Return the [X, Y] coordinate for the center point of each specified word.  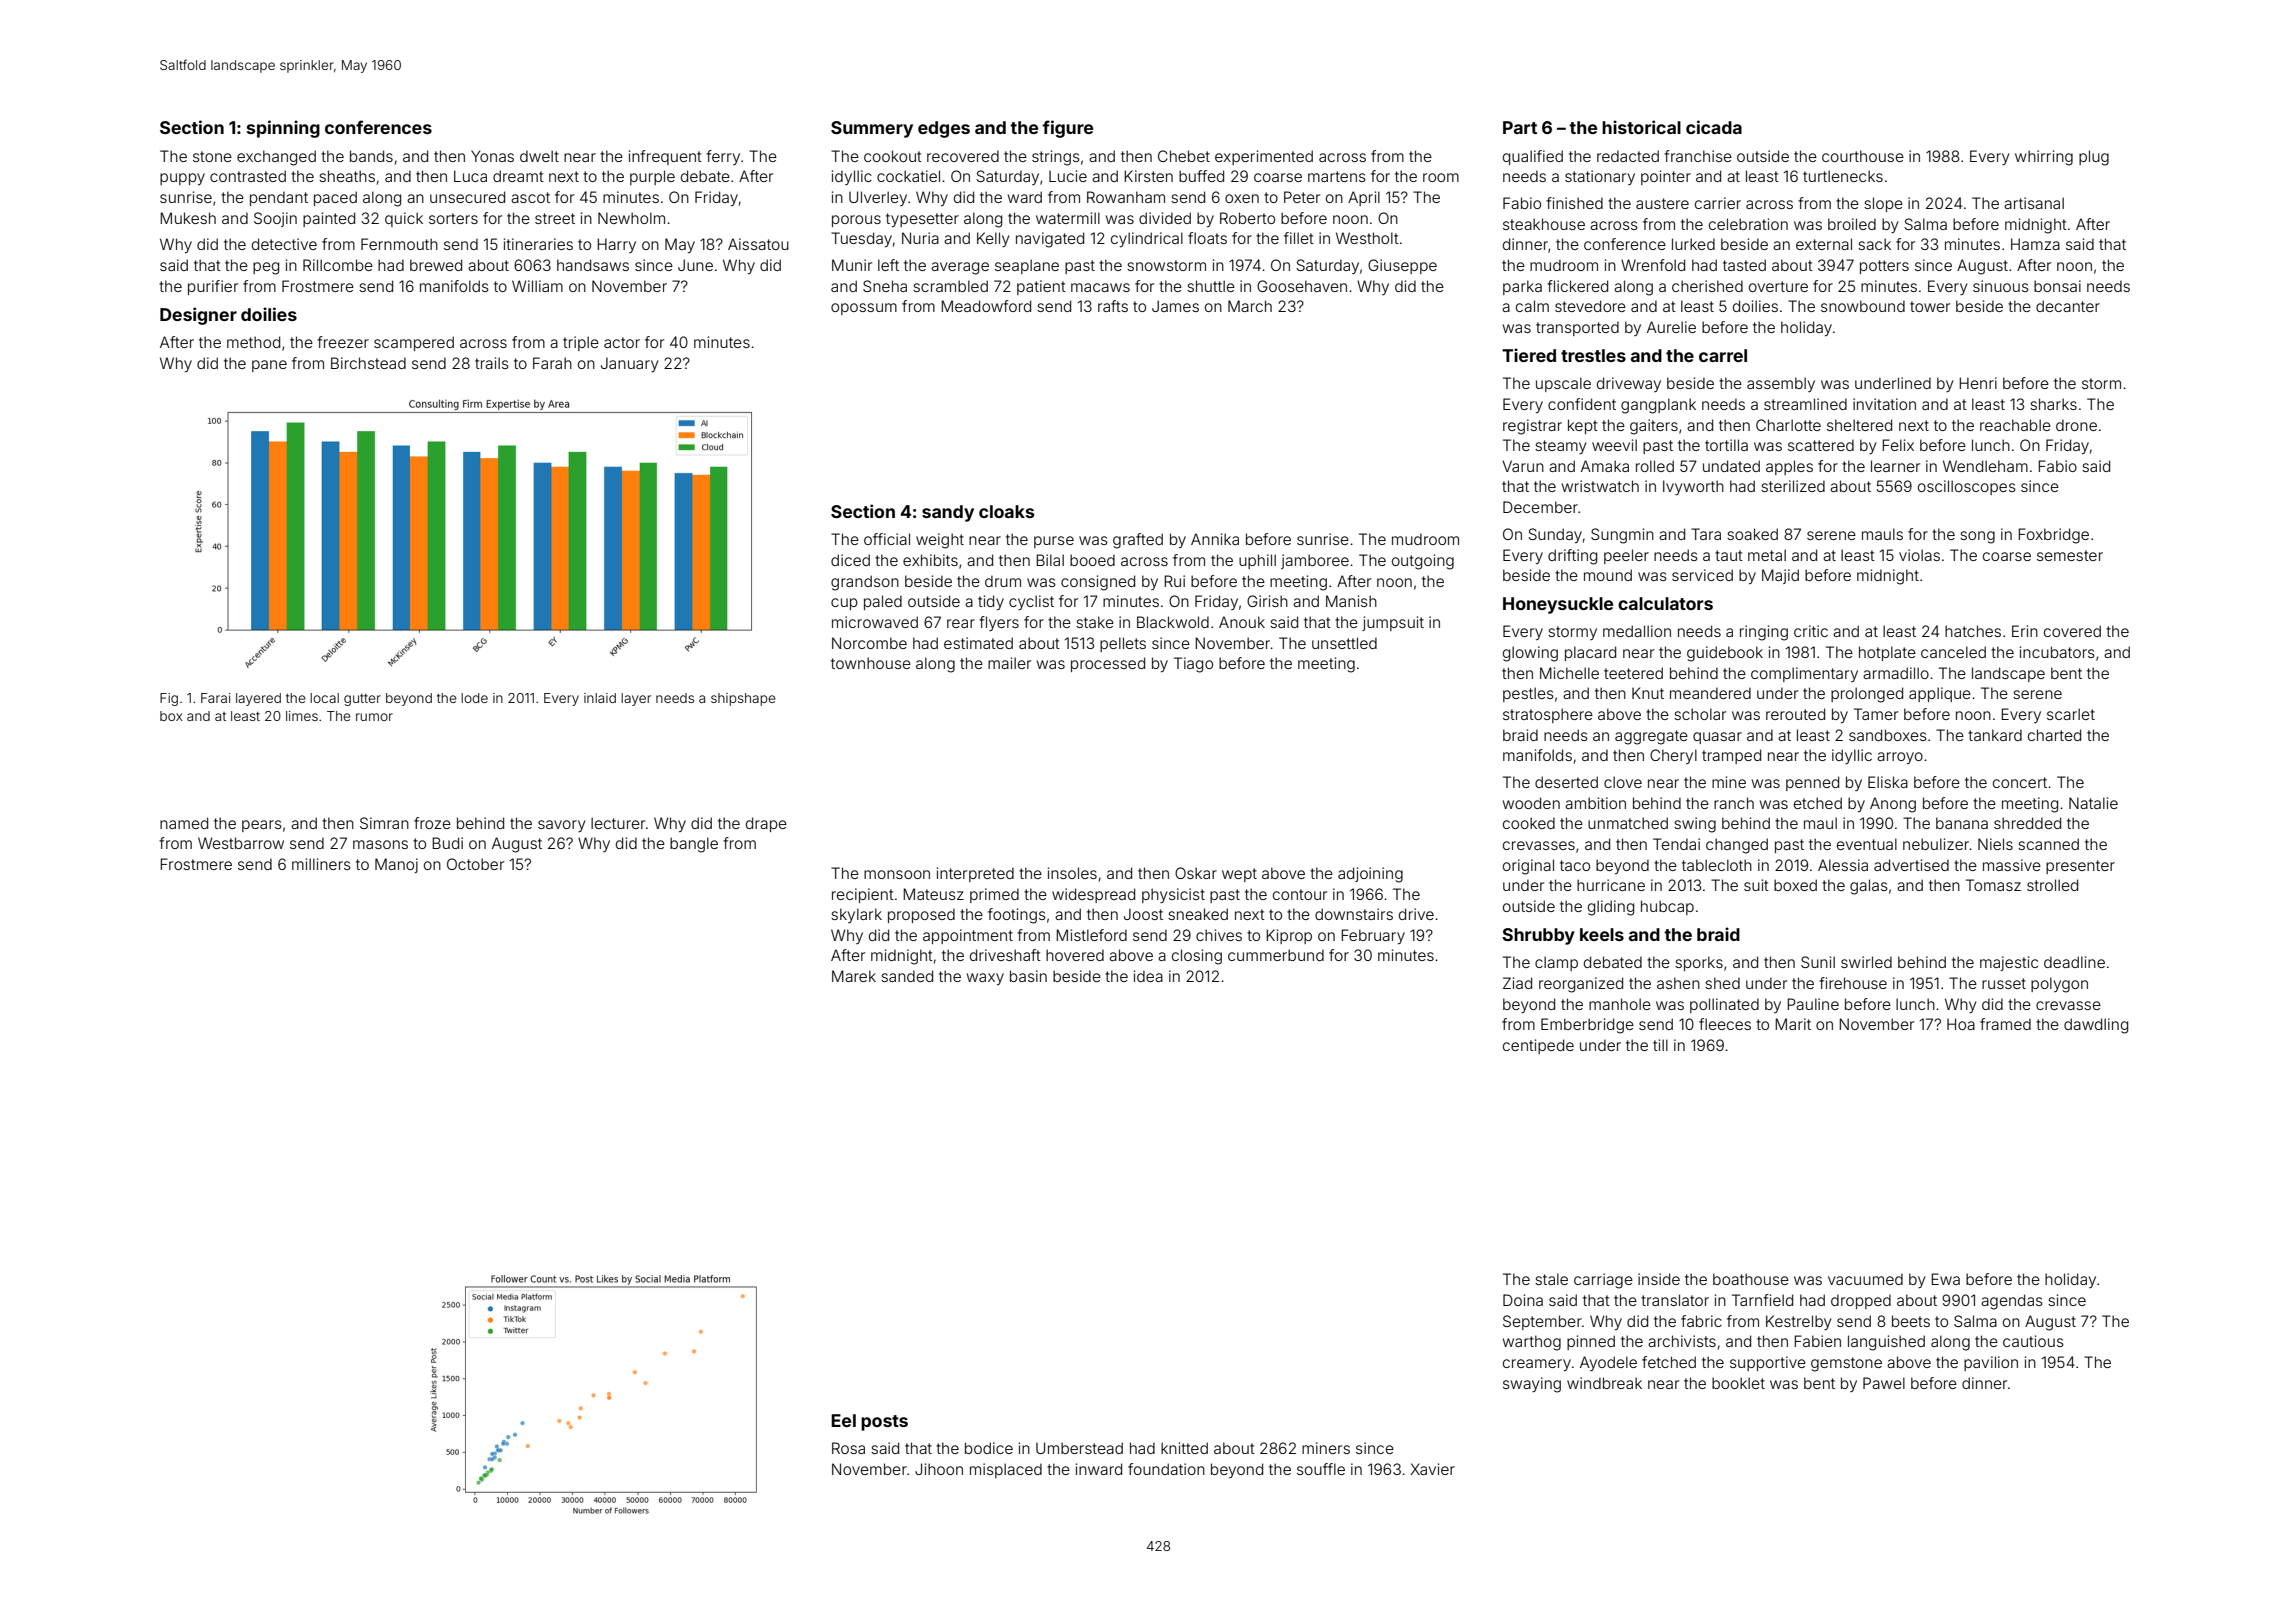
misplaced [1006, 1470]
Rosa [848, 1448]
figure [1067, 129]
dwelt [539, 156]
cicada [1714, 127]
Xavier [1432, 1469]
